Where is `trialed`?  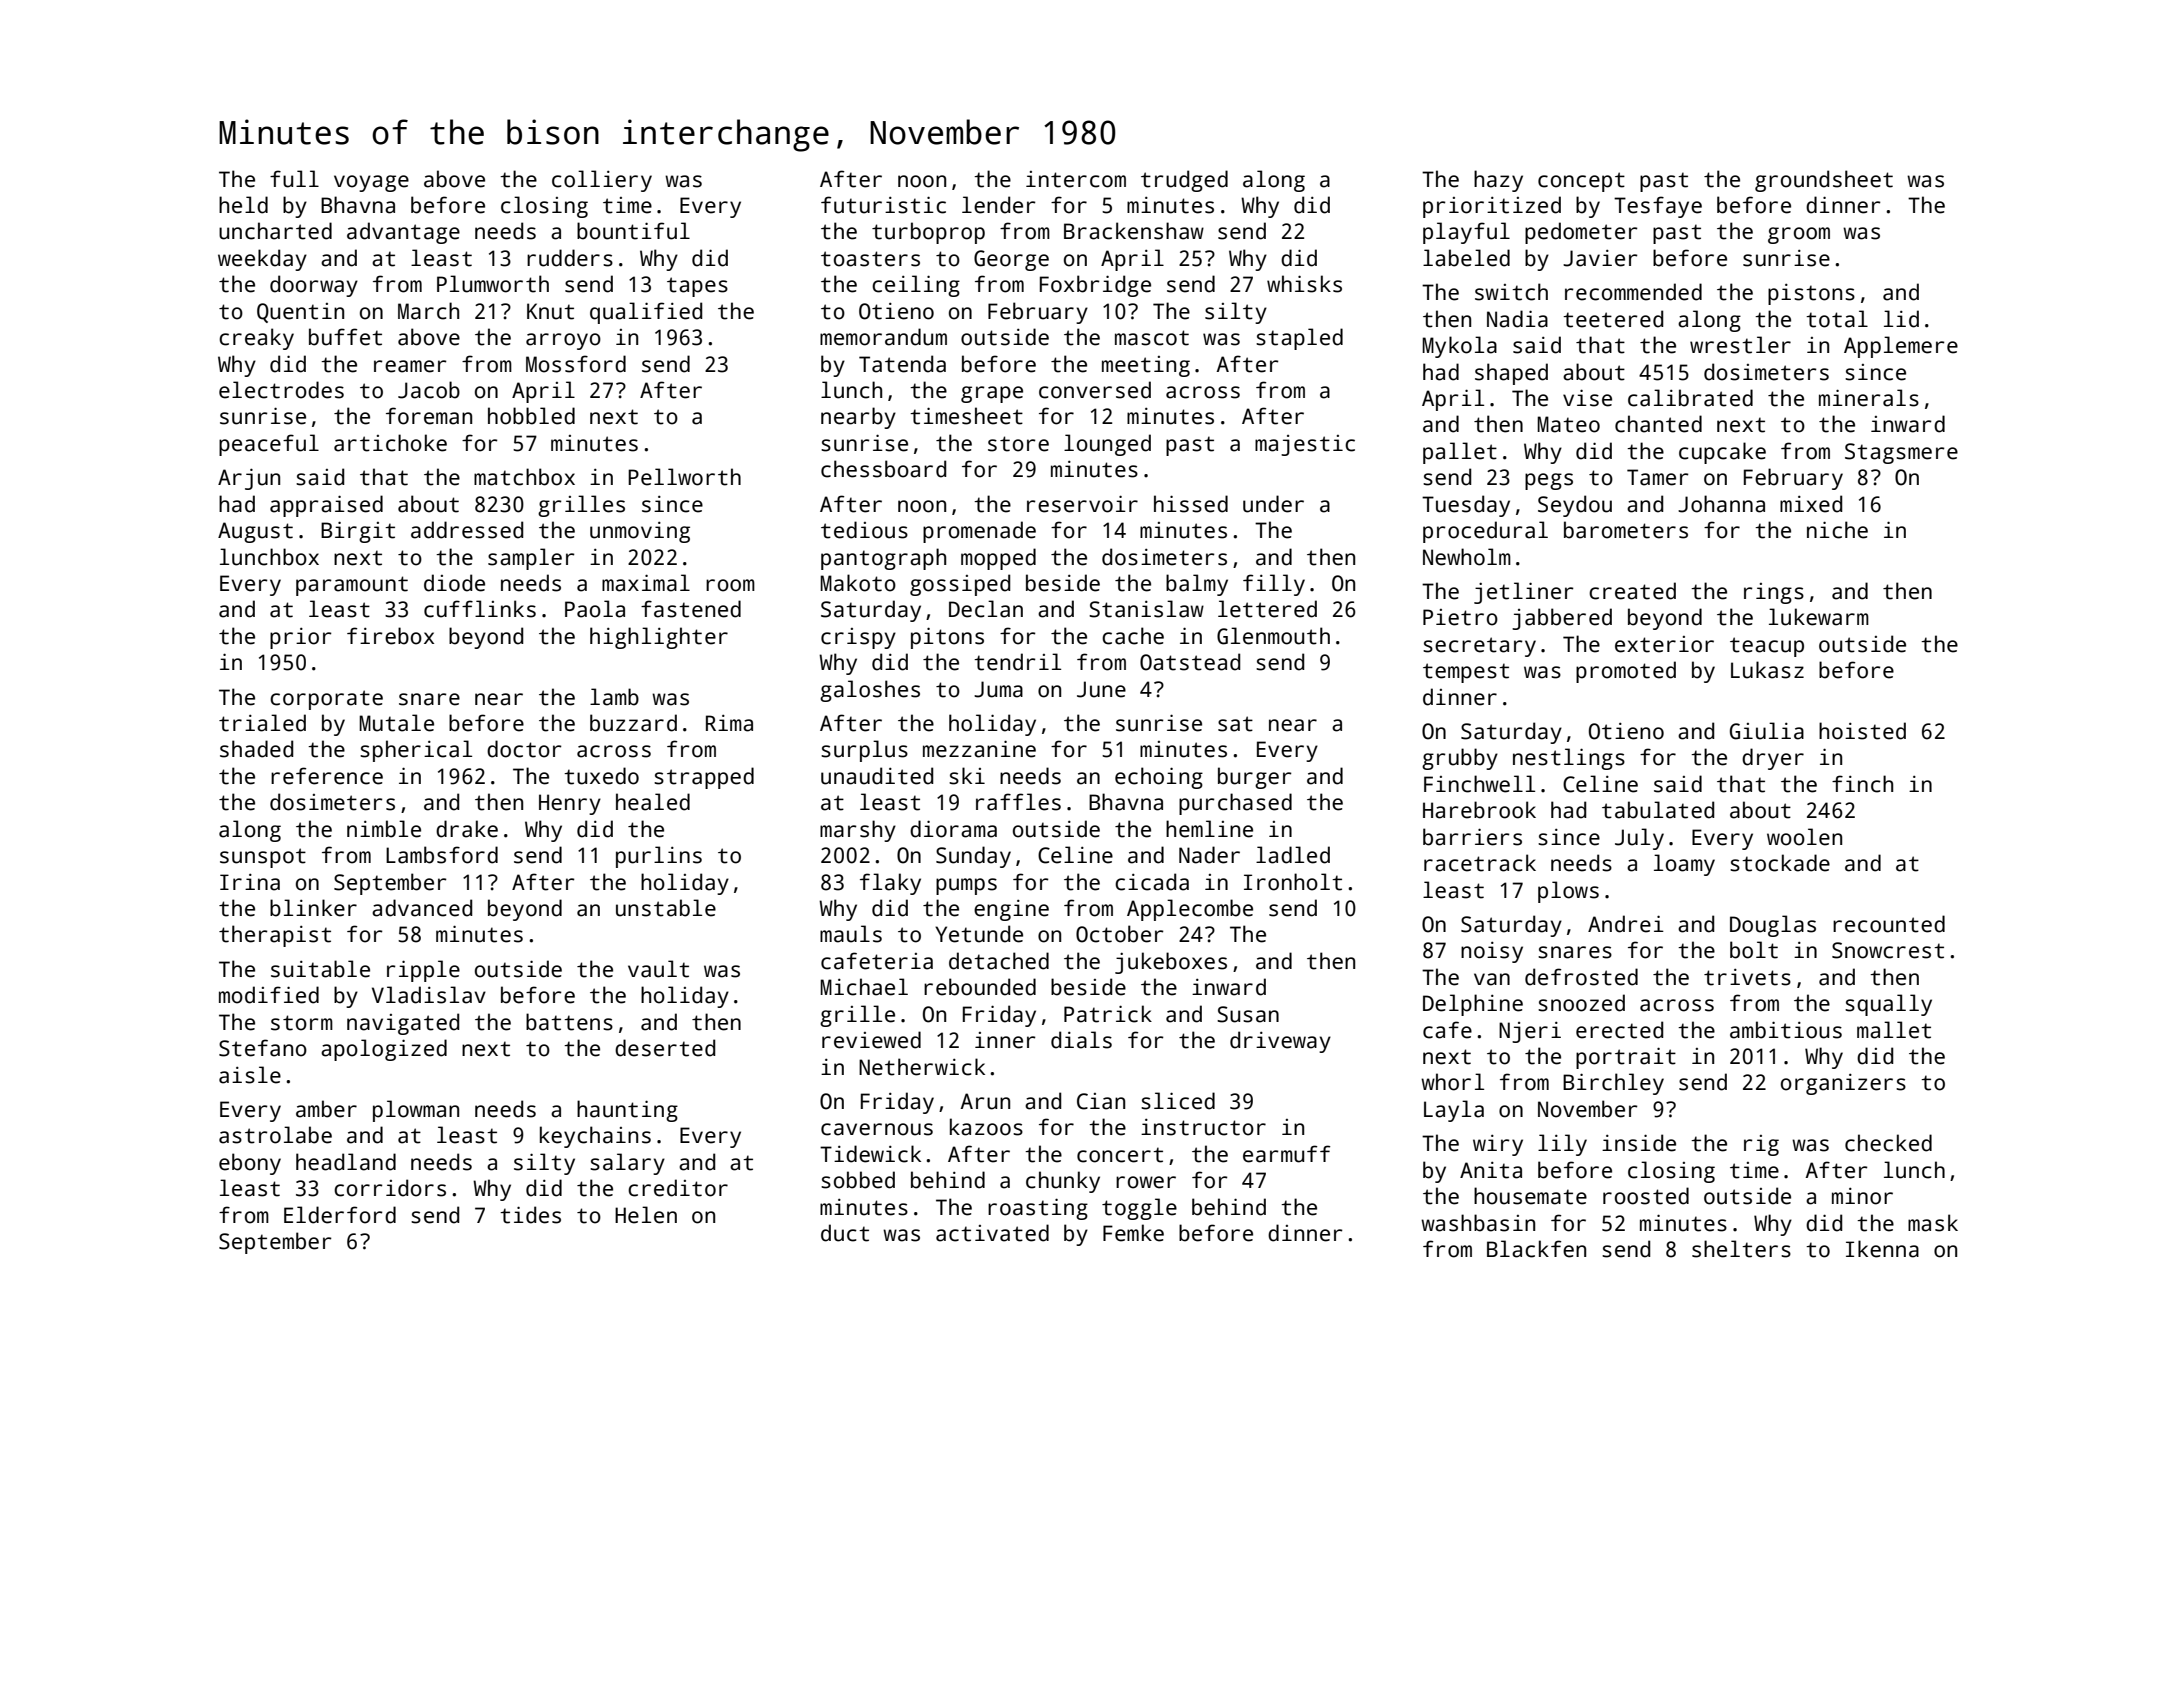 trialed is located at coordinates (262, 723).
